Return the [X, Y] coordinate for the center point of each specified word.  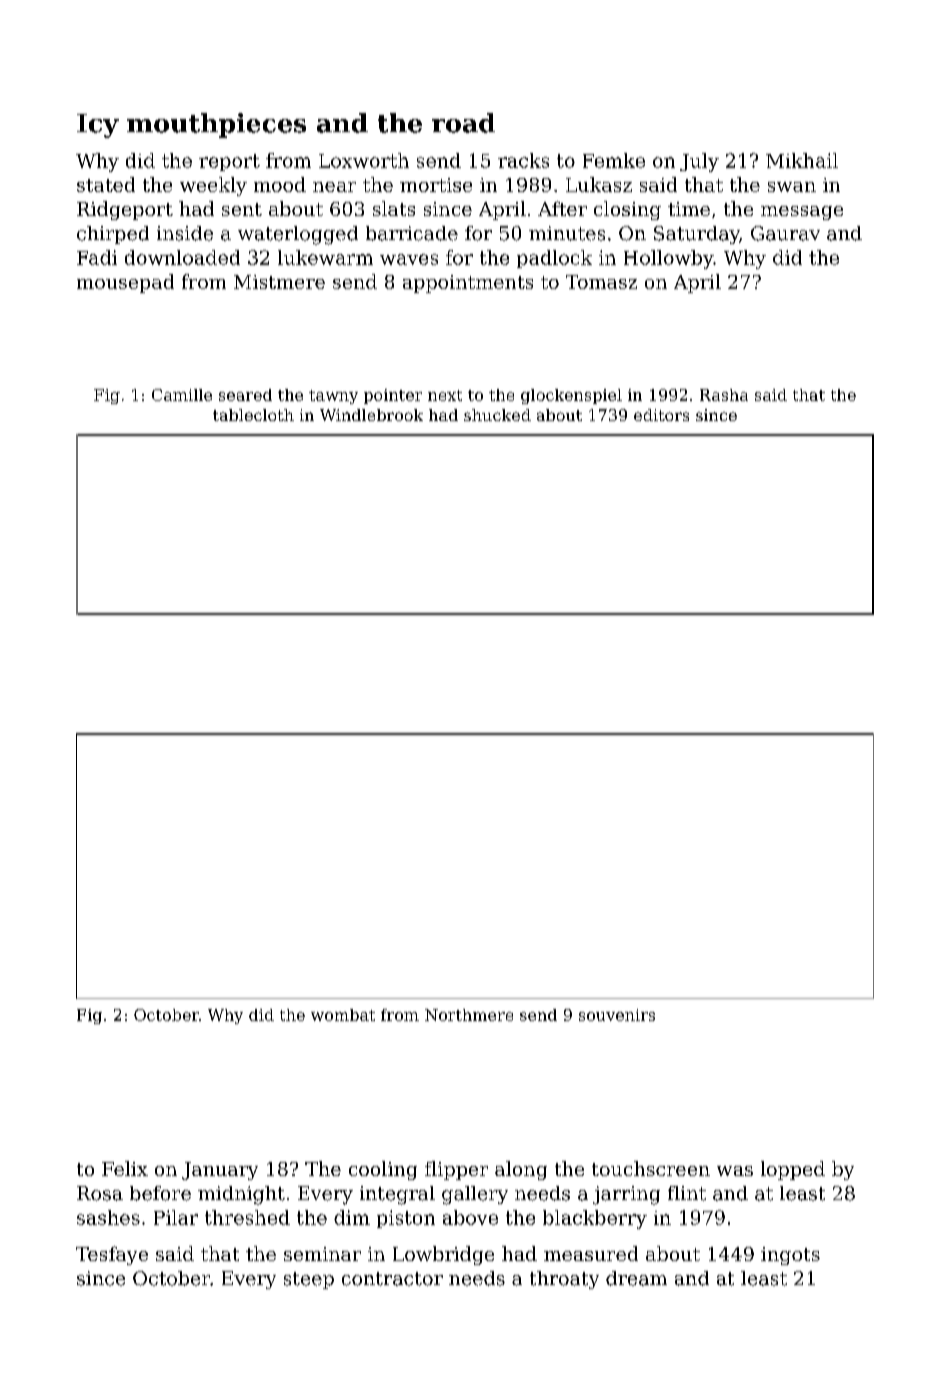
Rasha [724, 395]
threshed [247, 1217]
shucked [497, 415]
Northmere [469, 1015]
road [463, 123]
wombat [343, 1015]
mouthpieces [216, 125]
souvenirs [617, 1015]
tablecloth [253, 415]
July [699, 162]
